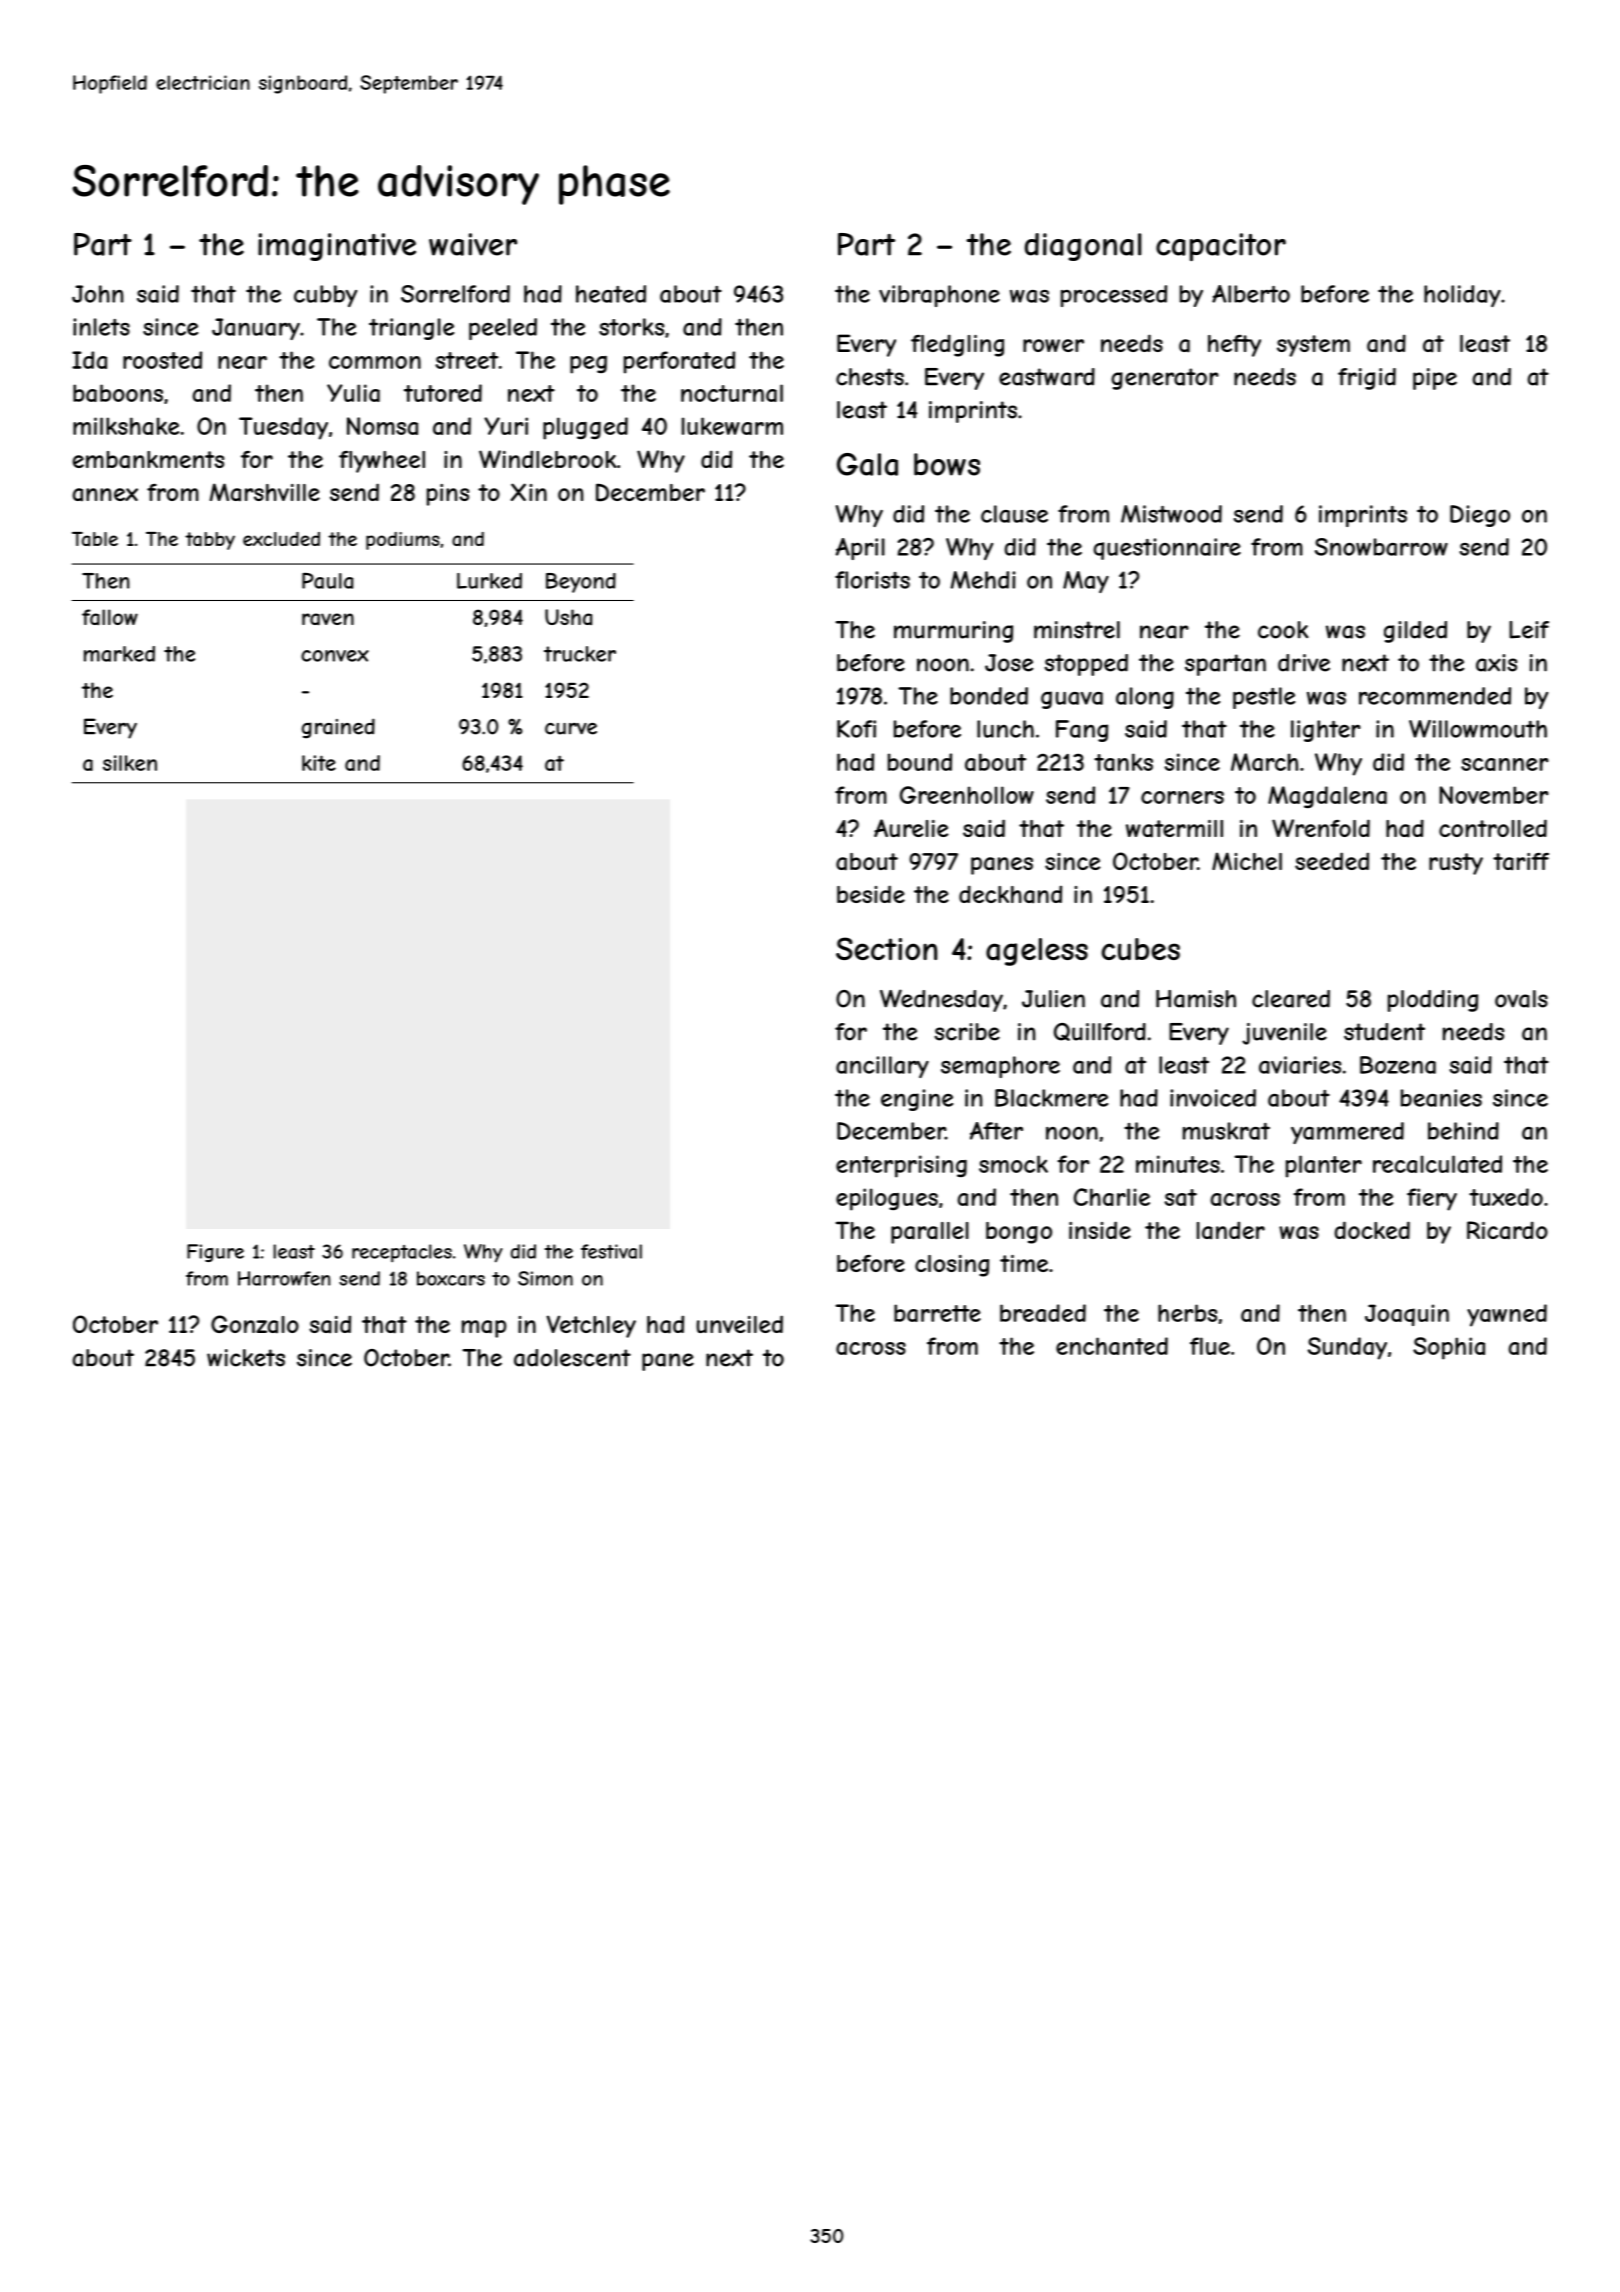  I want to click on diagonal, so click(1083, 247).
